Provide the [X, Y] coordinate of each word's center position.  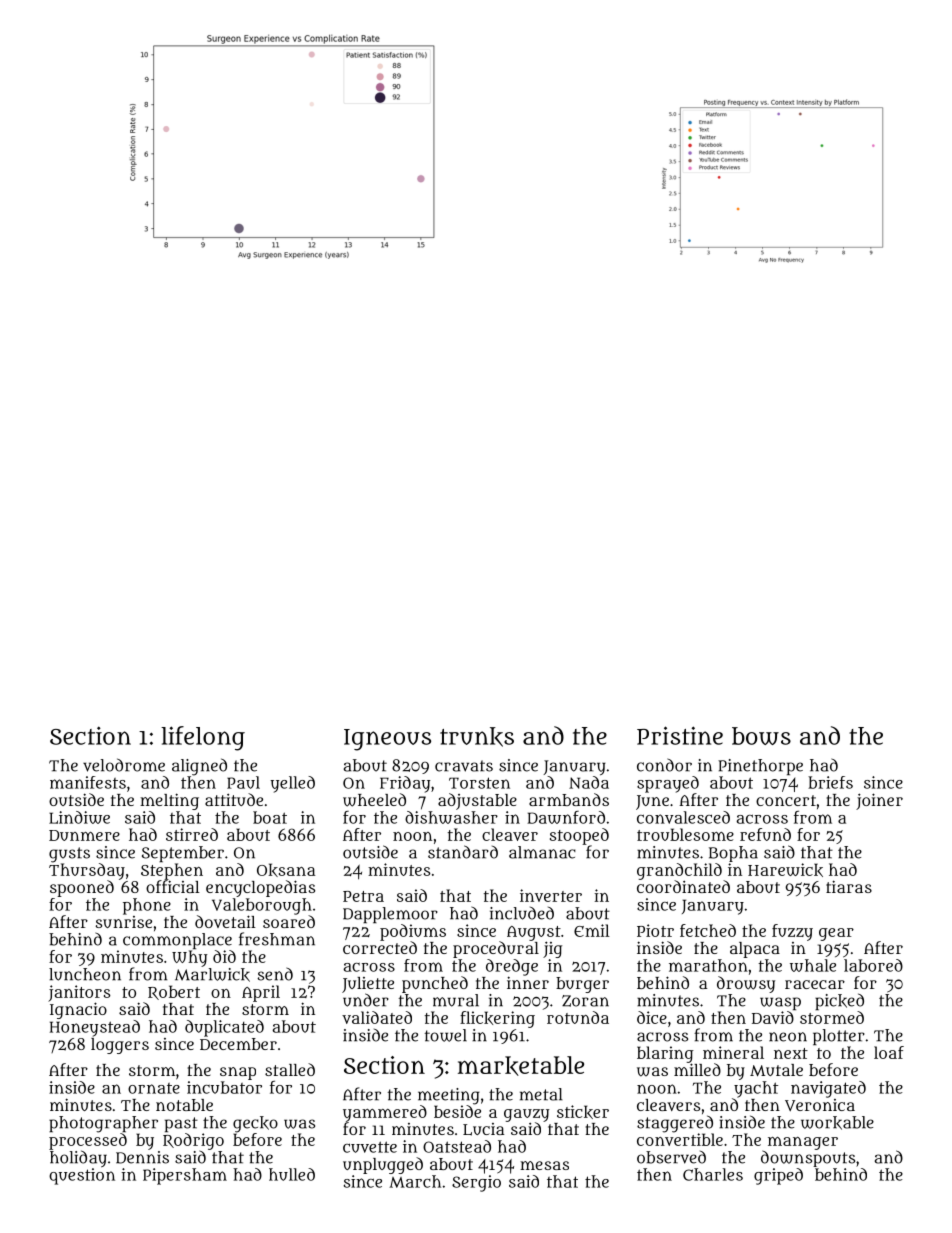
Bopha [733, 854]
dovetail [225, 921]
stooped [579, 836]
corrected [380, 947]
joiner [879, 801]
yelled [292, 784]
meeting [449, 1096]
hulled [292, 1174]
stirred [192, 834]
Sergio [476, 1183]
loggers [120, 1046]
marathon [708, 965]
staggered [675, 1124]
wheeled [374, 800]
